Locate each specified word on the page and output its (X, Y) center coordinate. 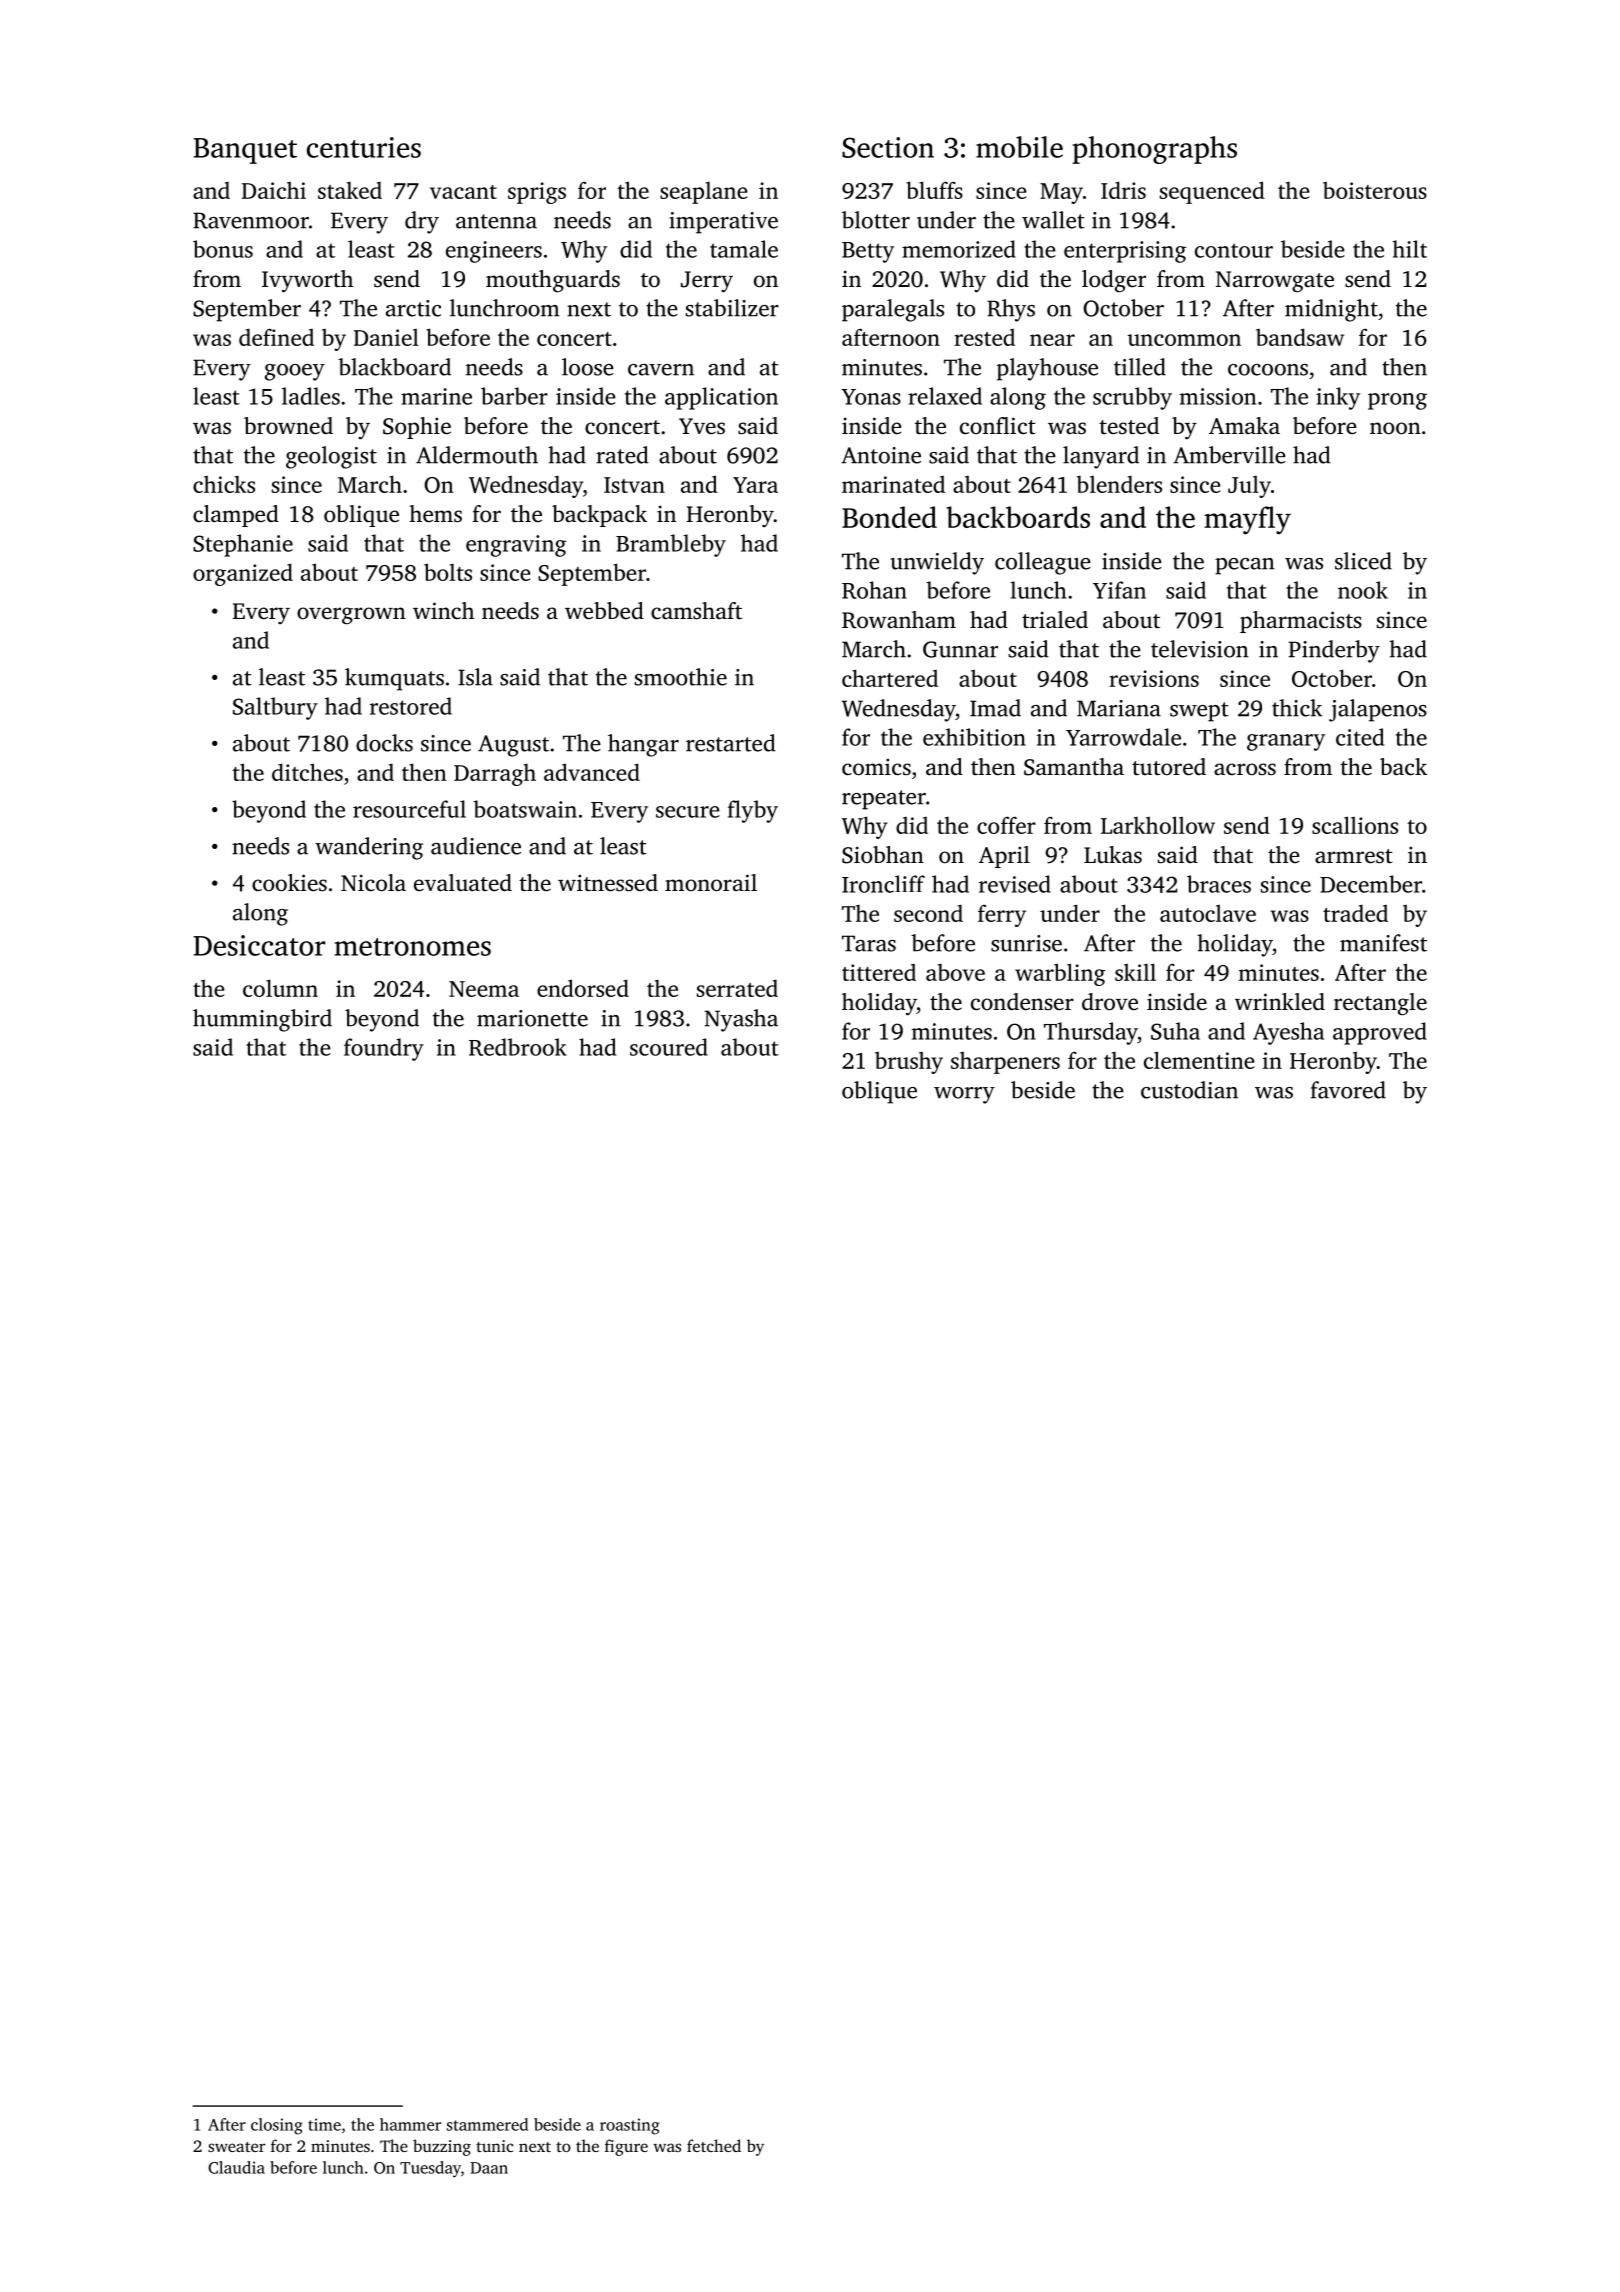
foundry (384, 1049)
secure (688, 812)
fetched (714, 2145)
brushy (909, 1063)
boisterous (1375, 190)
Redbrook (518, 1047)
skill (1135, 972)
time (324, 2124)
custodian (1189, 1090)
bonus (223, 249)
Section (888, 147)
